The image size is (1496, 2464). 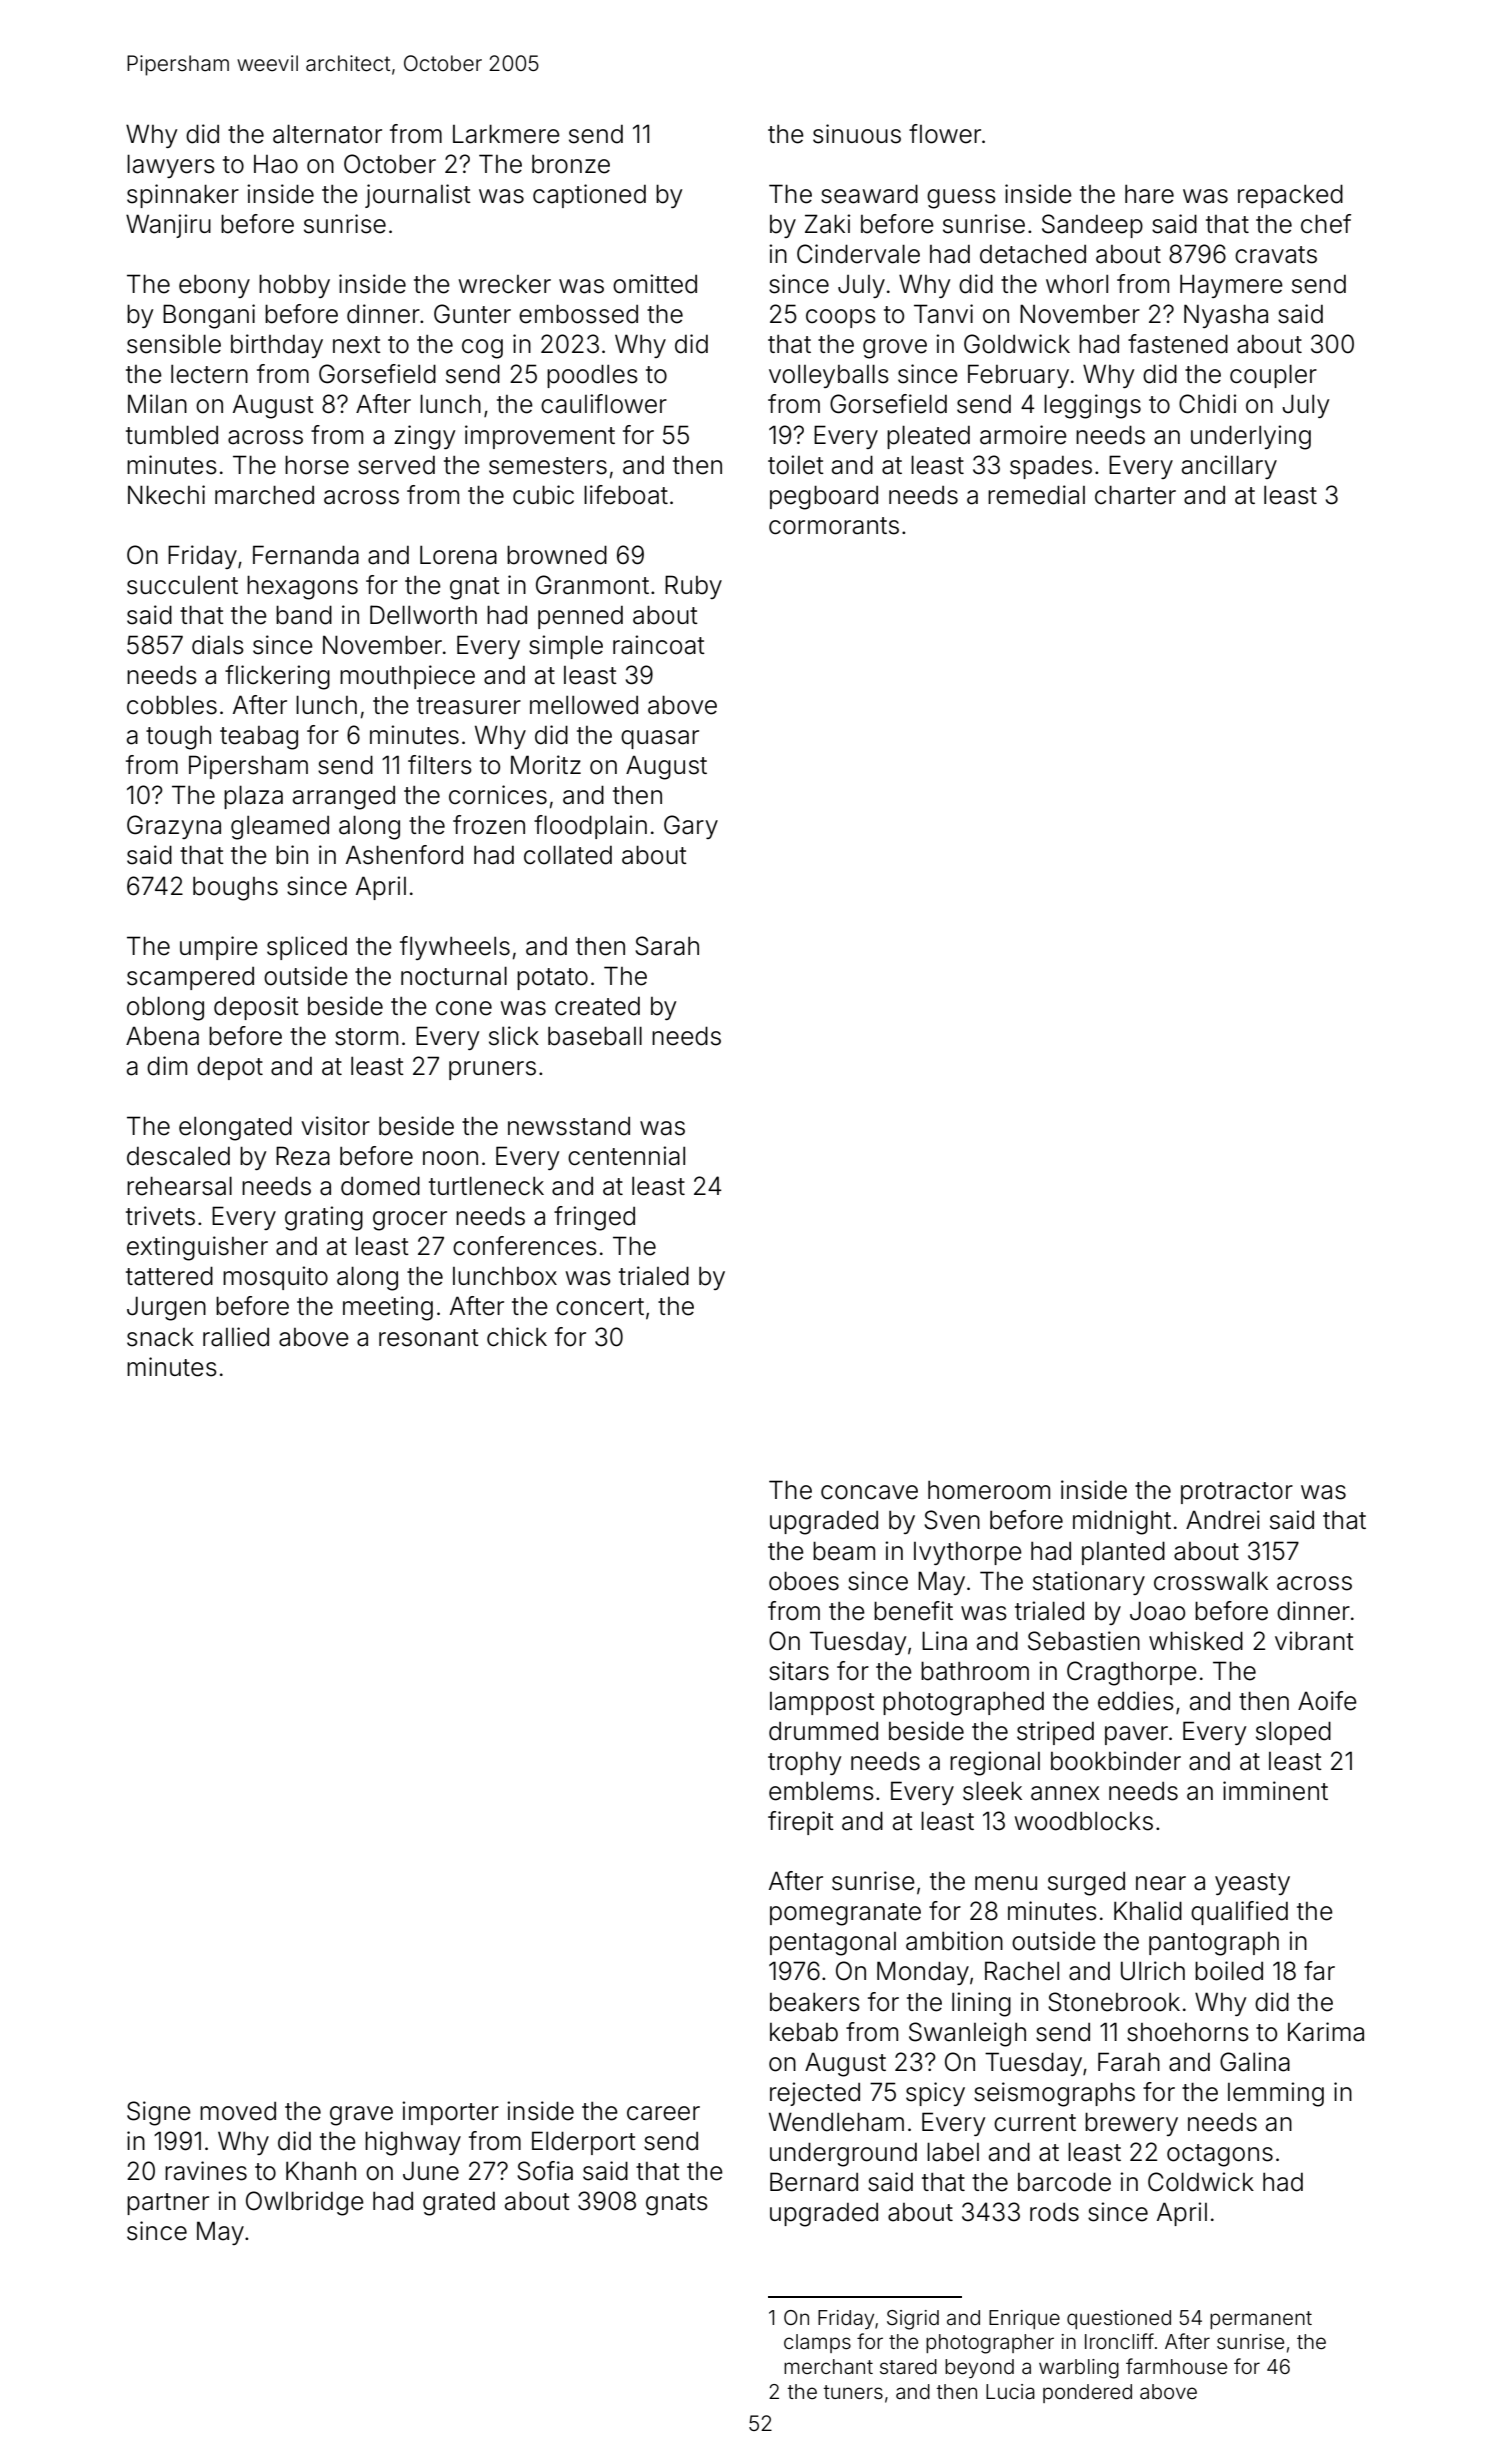 What do you see at coordinates (1135, 495) in the document?
I see `charter` at bounding box center [1135, 495].
